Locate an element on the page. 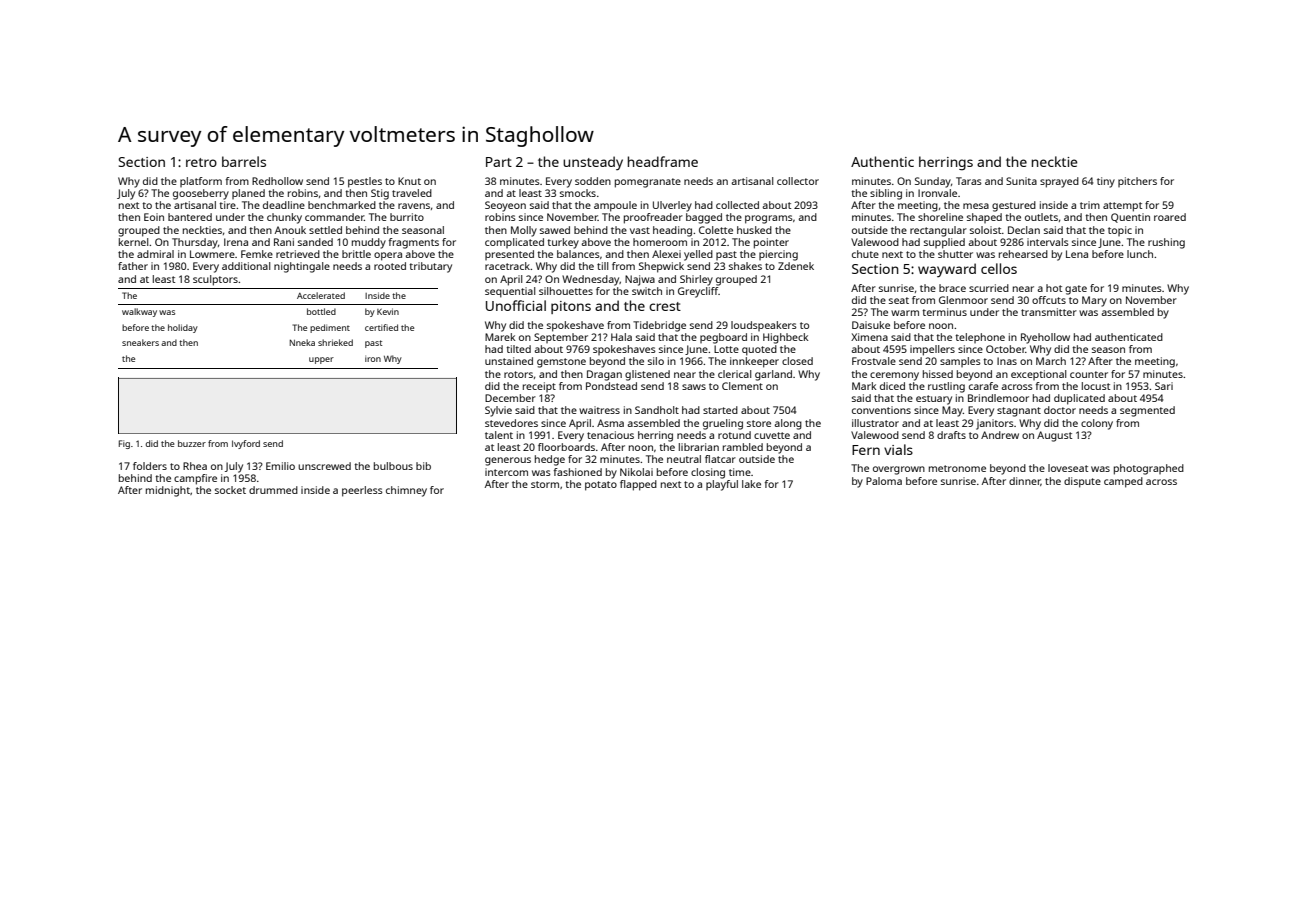 This image has width=1308, height=924. unsteady is located at coordinates (593, 163).
